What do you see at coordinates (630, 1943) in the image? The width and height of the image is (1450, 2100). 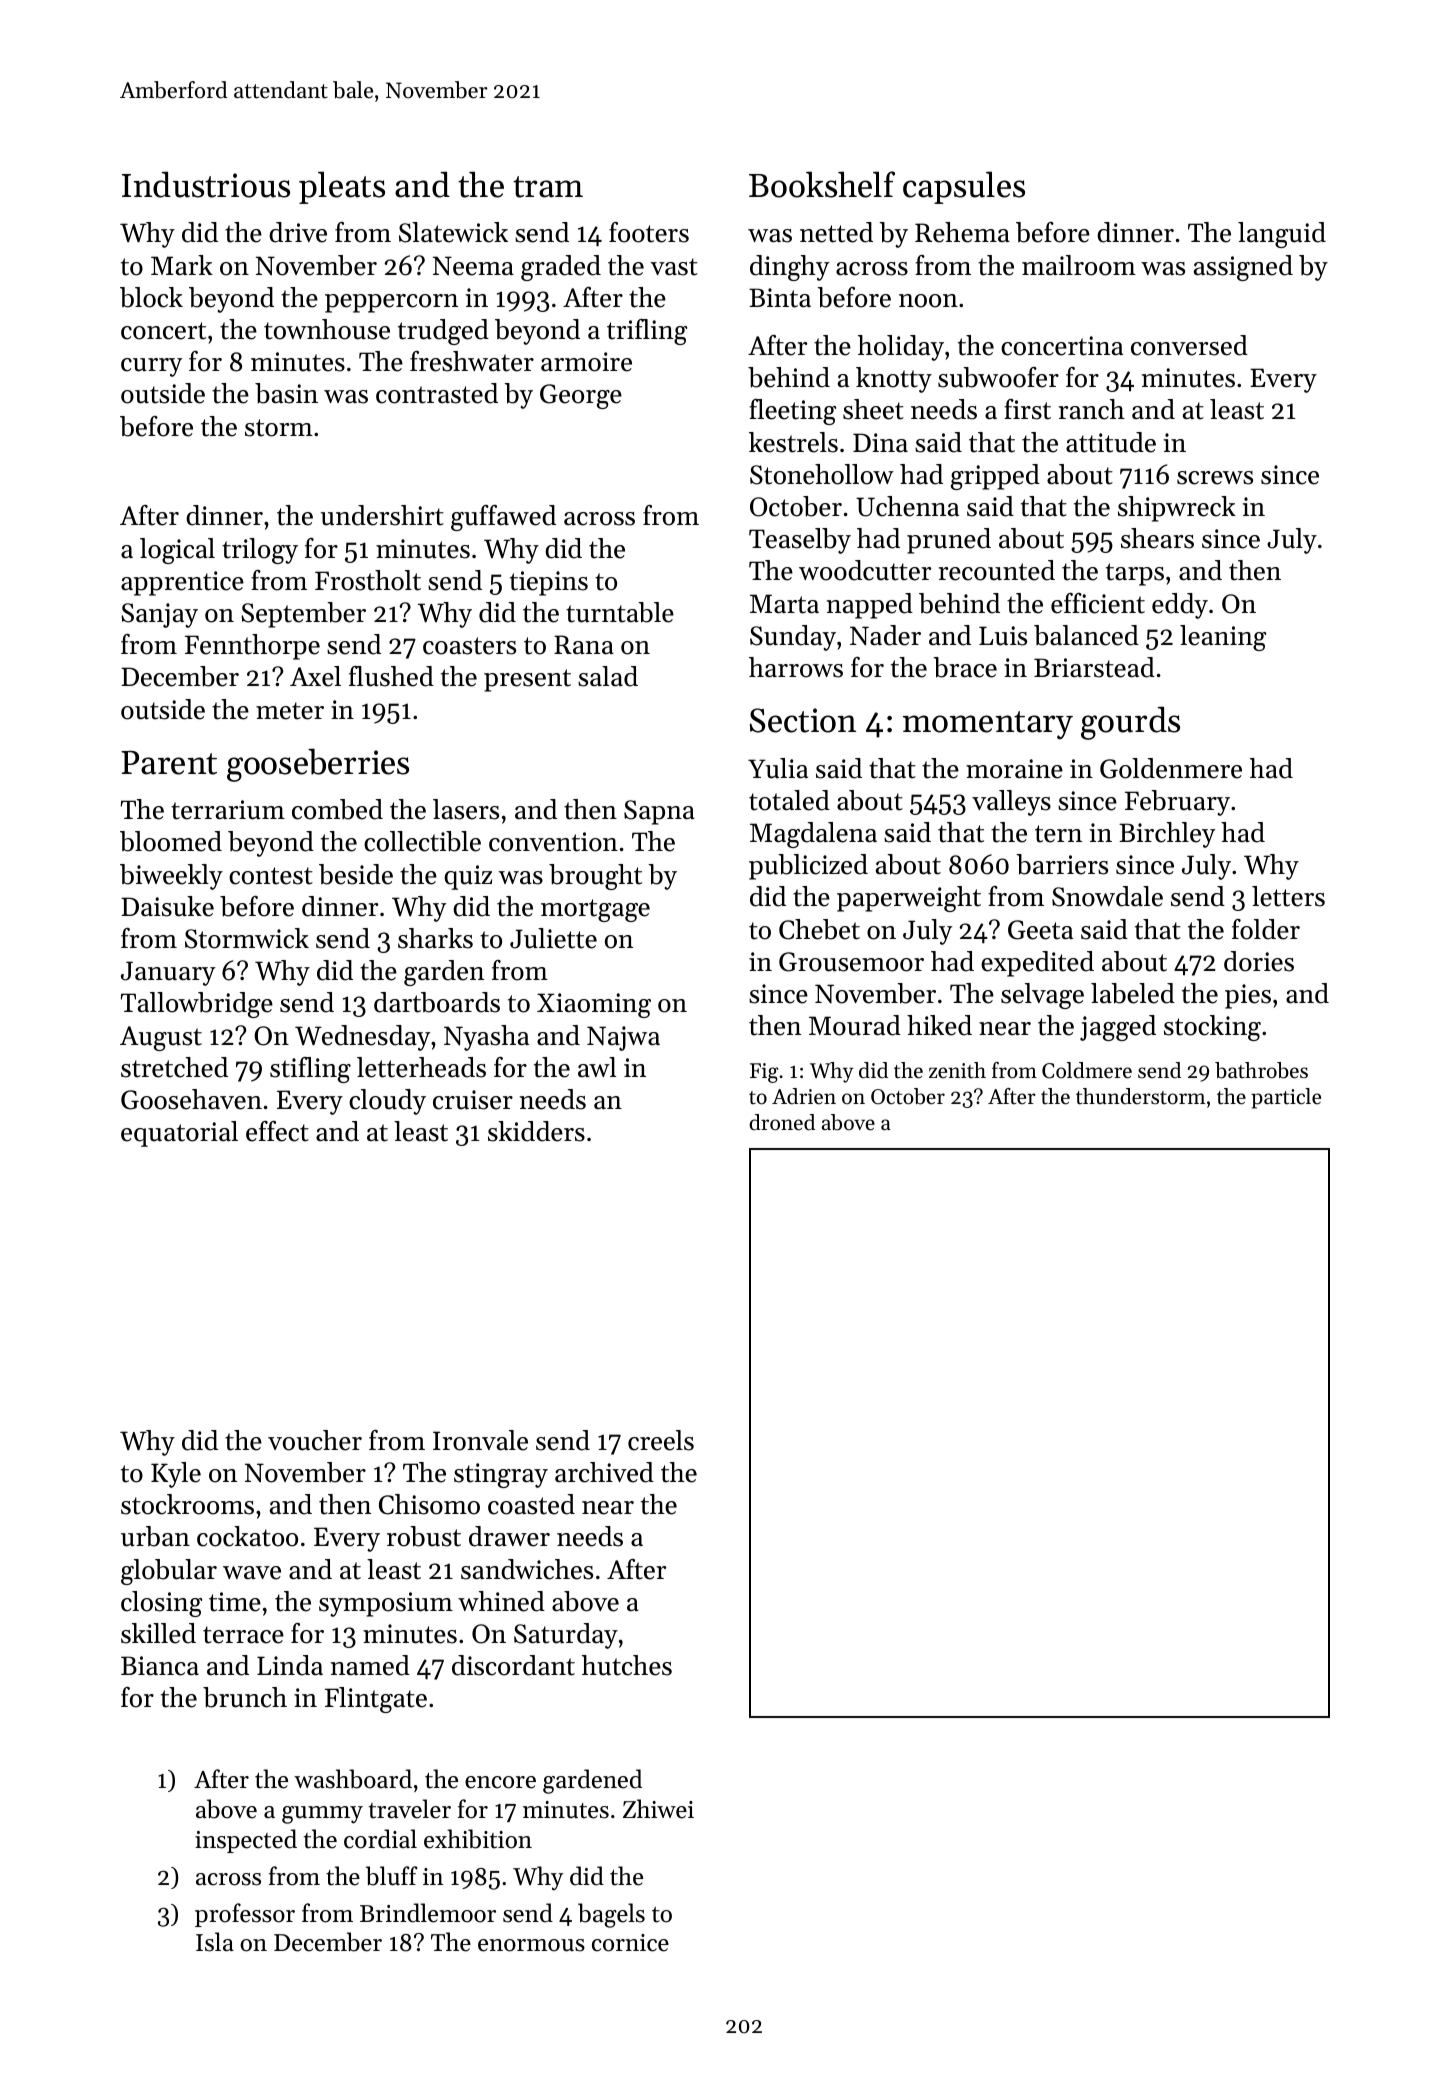 I see `cornice` at bounding box center [630, 1943].
